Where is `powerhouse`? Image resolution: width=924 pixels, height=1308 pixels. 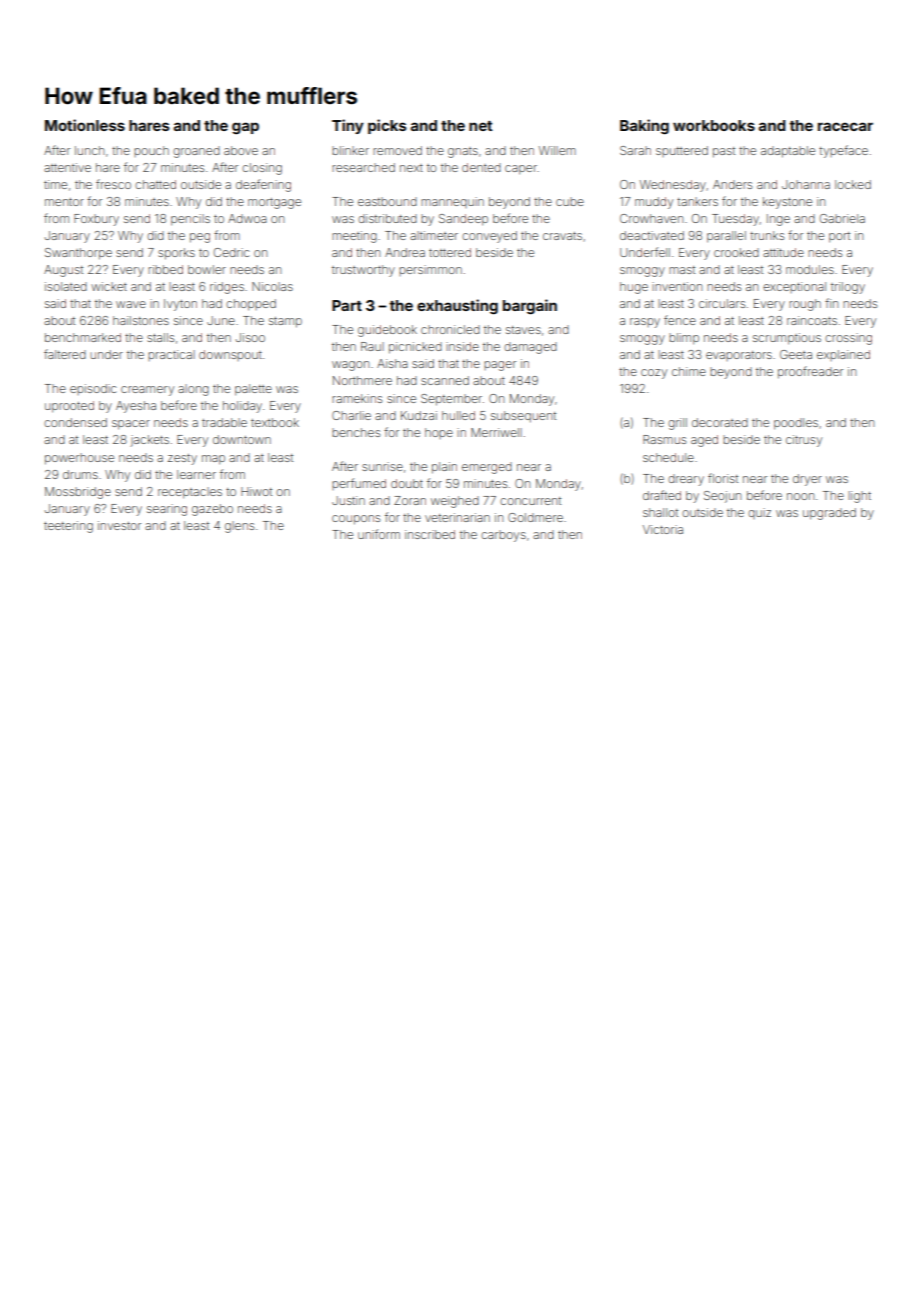
powerhouse is located at coordinates (79, 459).
